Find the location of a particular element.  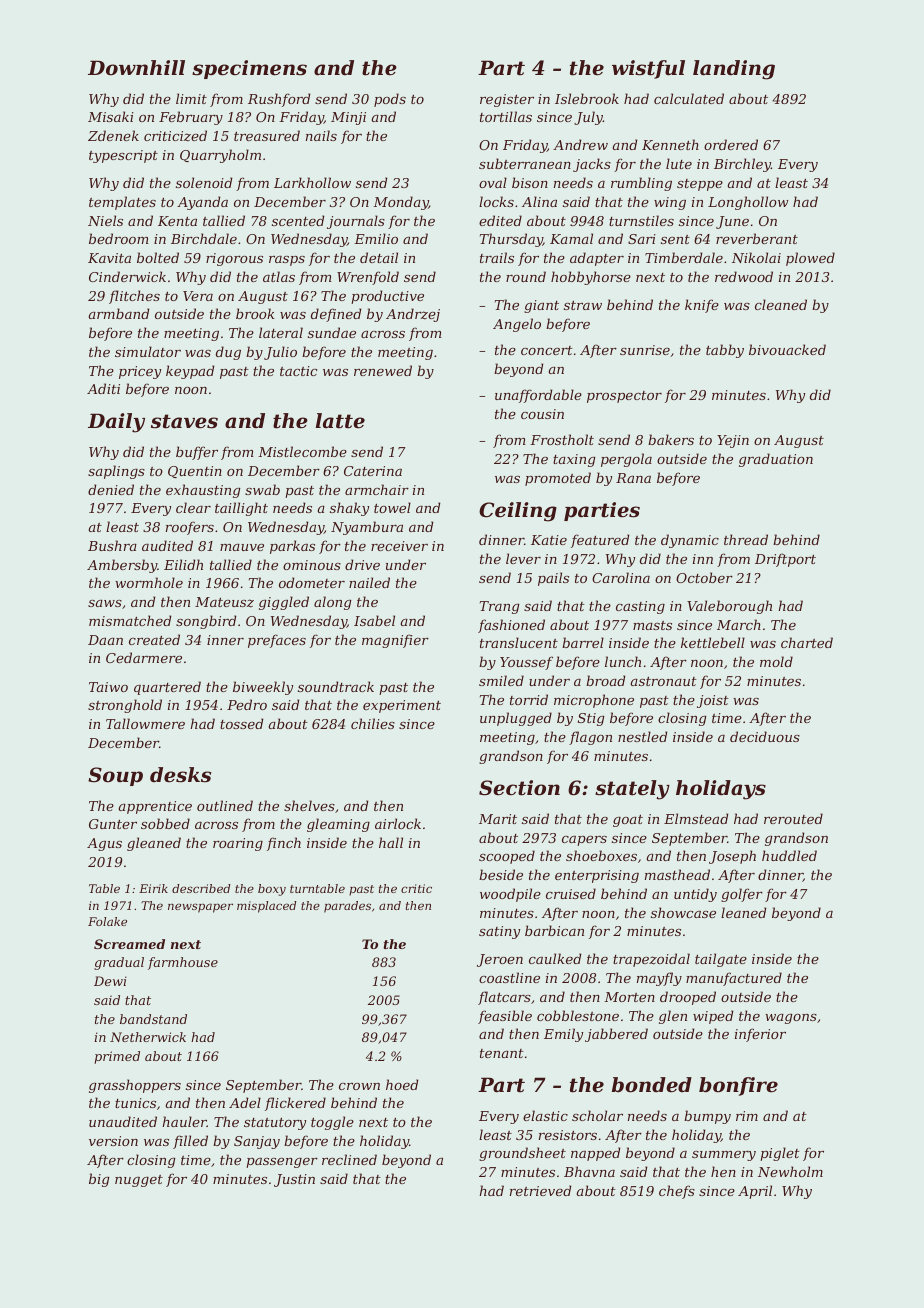

April is located at coordinates (755, 1192).
